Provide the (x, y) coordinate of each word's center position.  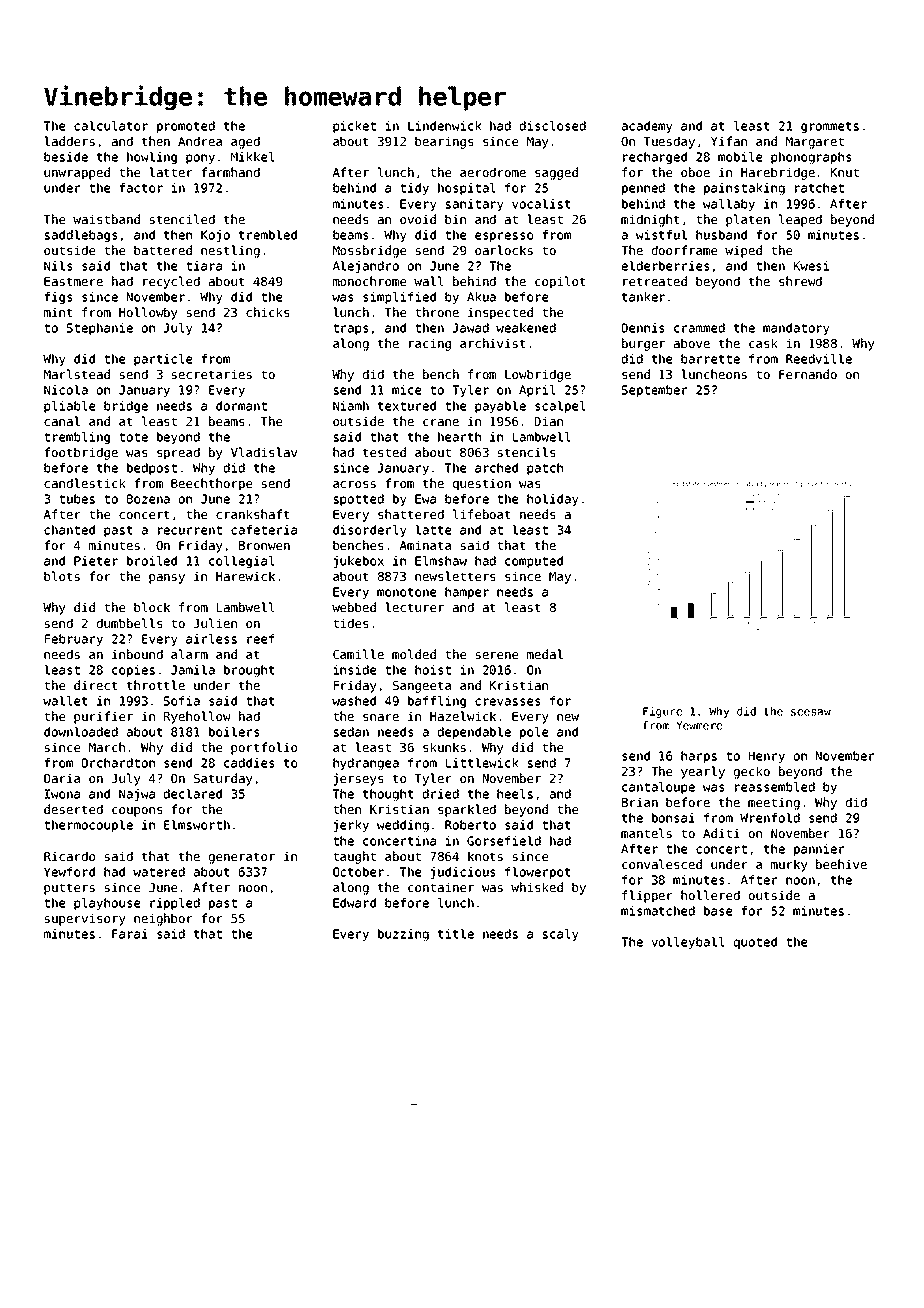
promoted (186, 127)
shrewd (800, 281)
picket (354, 127)
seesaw (811, 712)
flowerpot (538, 873)
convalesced (662, 864)
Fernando (808, 374)
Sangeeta (422, 687)
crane (441, 422)
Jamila (193, 670)
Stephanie (100, 329)
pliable (69, 407)
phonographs (811, 158)
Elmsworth (197, 825)
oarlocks (504, 250)
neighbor (163, 919)
